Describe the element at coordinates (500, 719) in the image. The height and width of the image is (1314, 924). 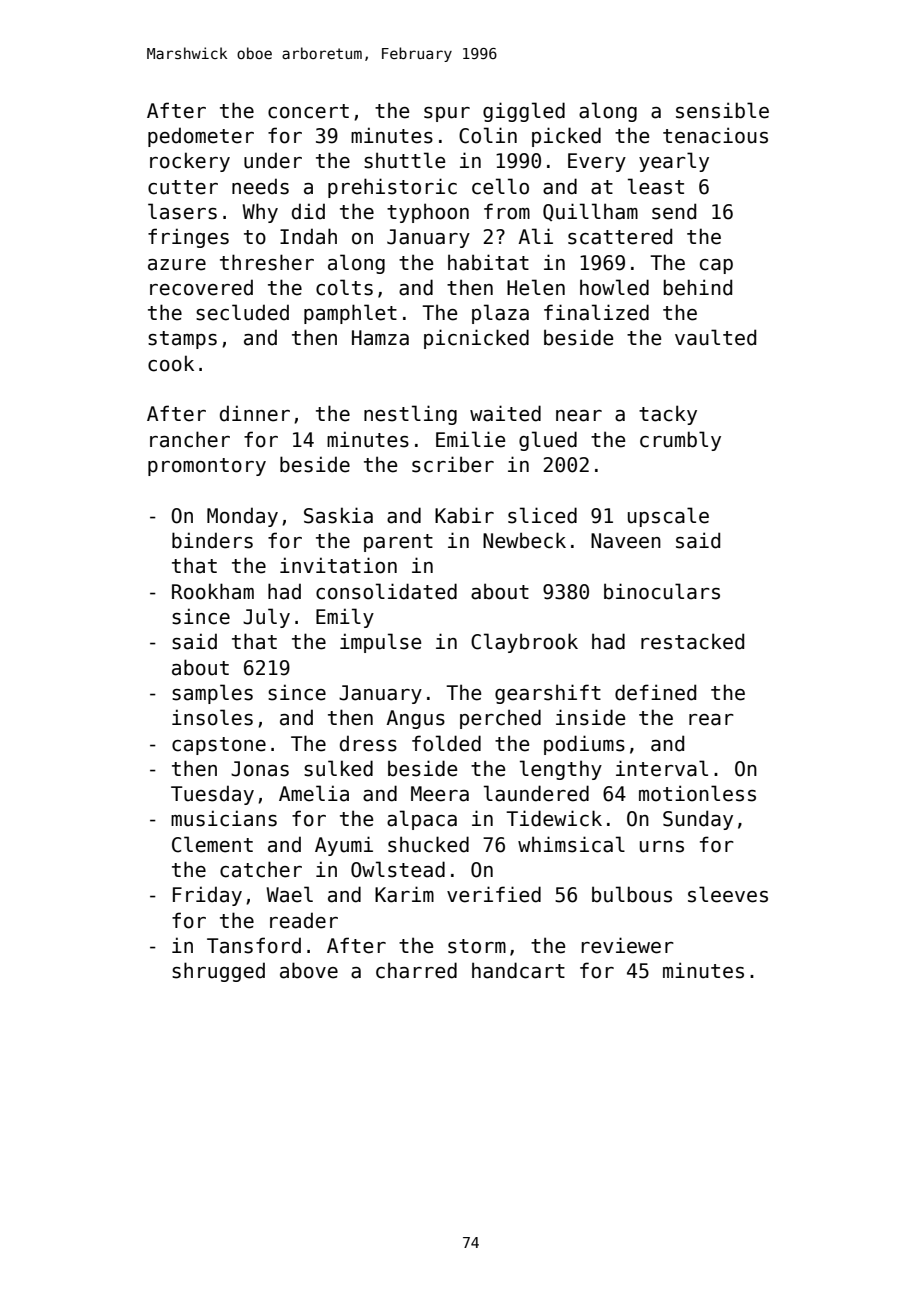
I see `perched` at that location.
